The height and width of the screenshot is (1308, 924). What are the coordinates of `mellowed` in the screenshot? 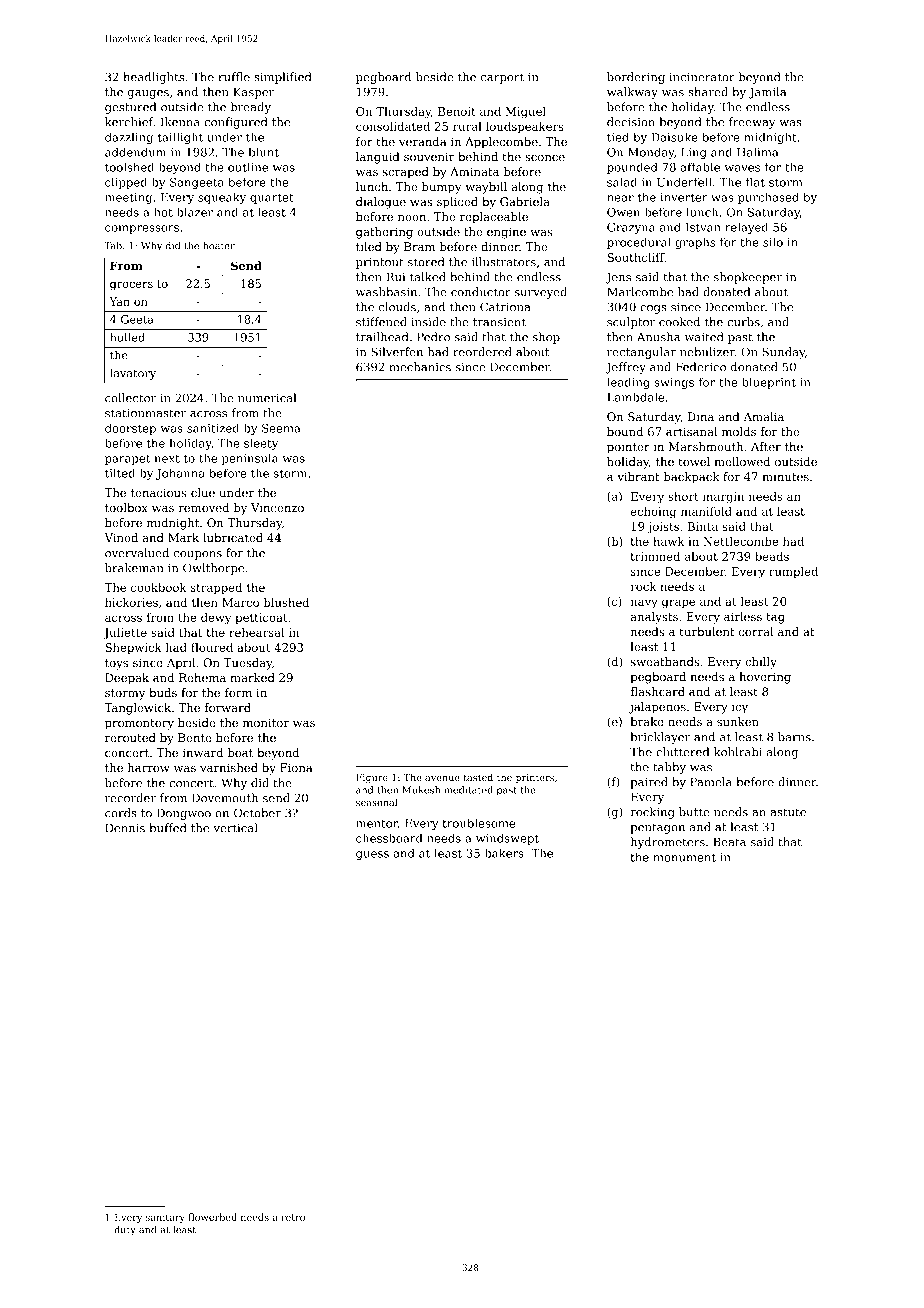 It's located at (742, 461).
